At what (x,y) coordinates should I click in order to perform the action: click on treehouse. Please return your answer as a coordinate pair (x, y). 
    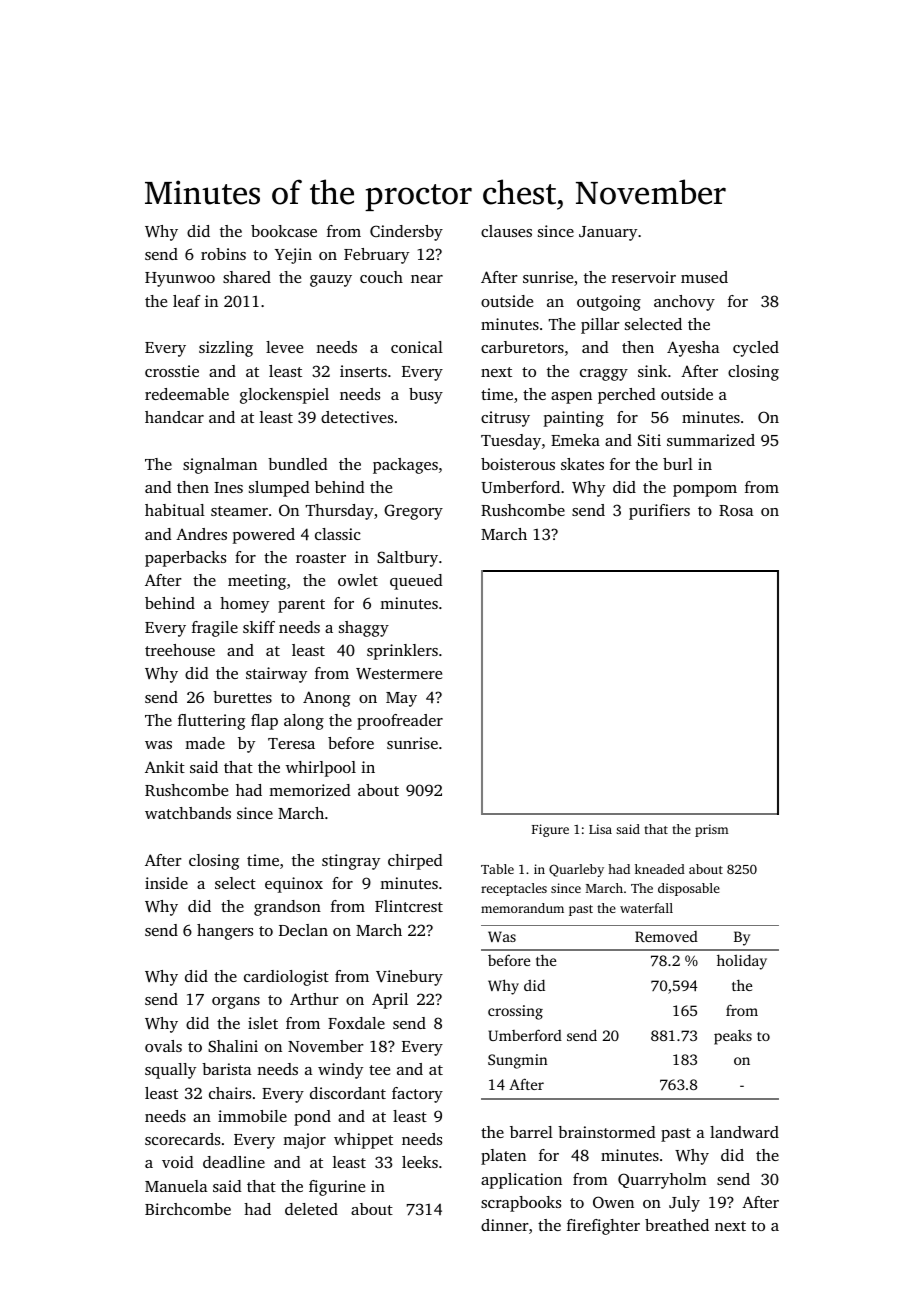
    Looking at the image, I should click on (180, 650).
